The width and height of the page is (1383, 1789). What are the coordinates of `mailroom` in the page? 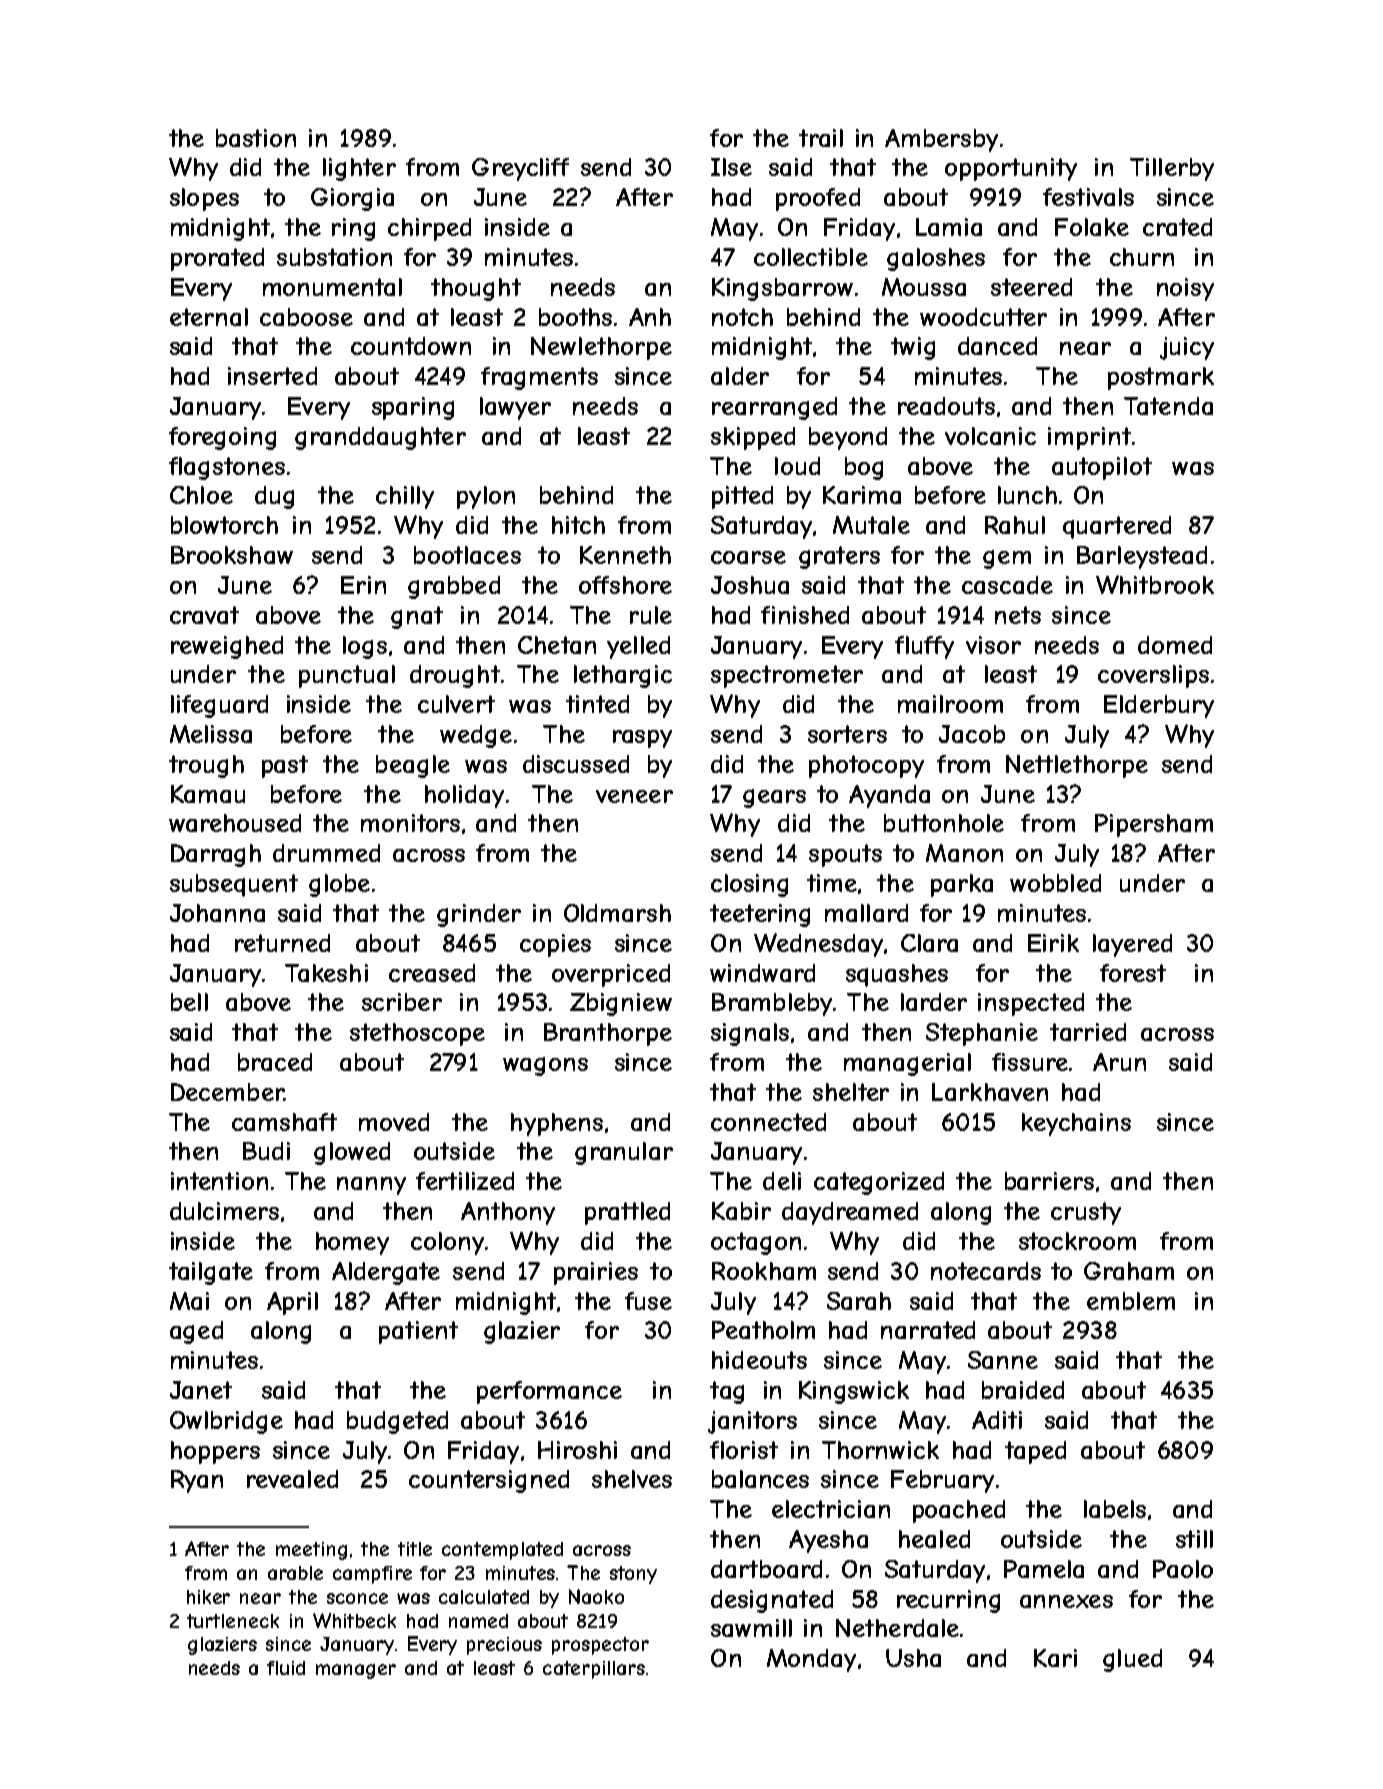 It's located at (950, 704).
